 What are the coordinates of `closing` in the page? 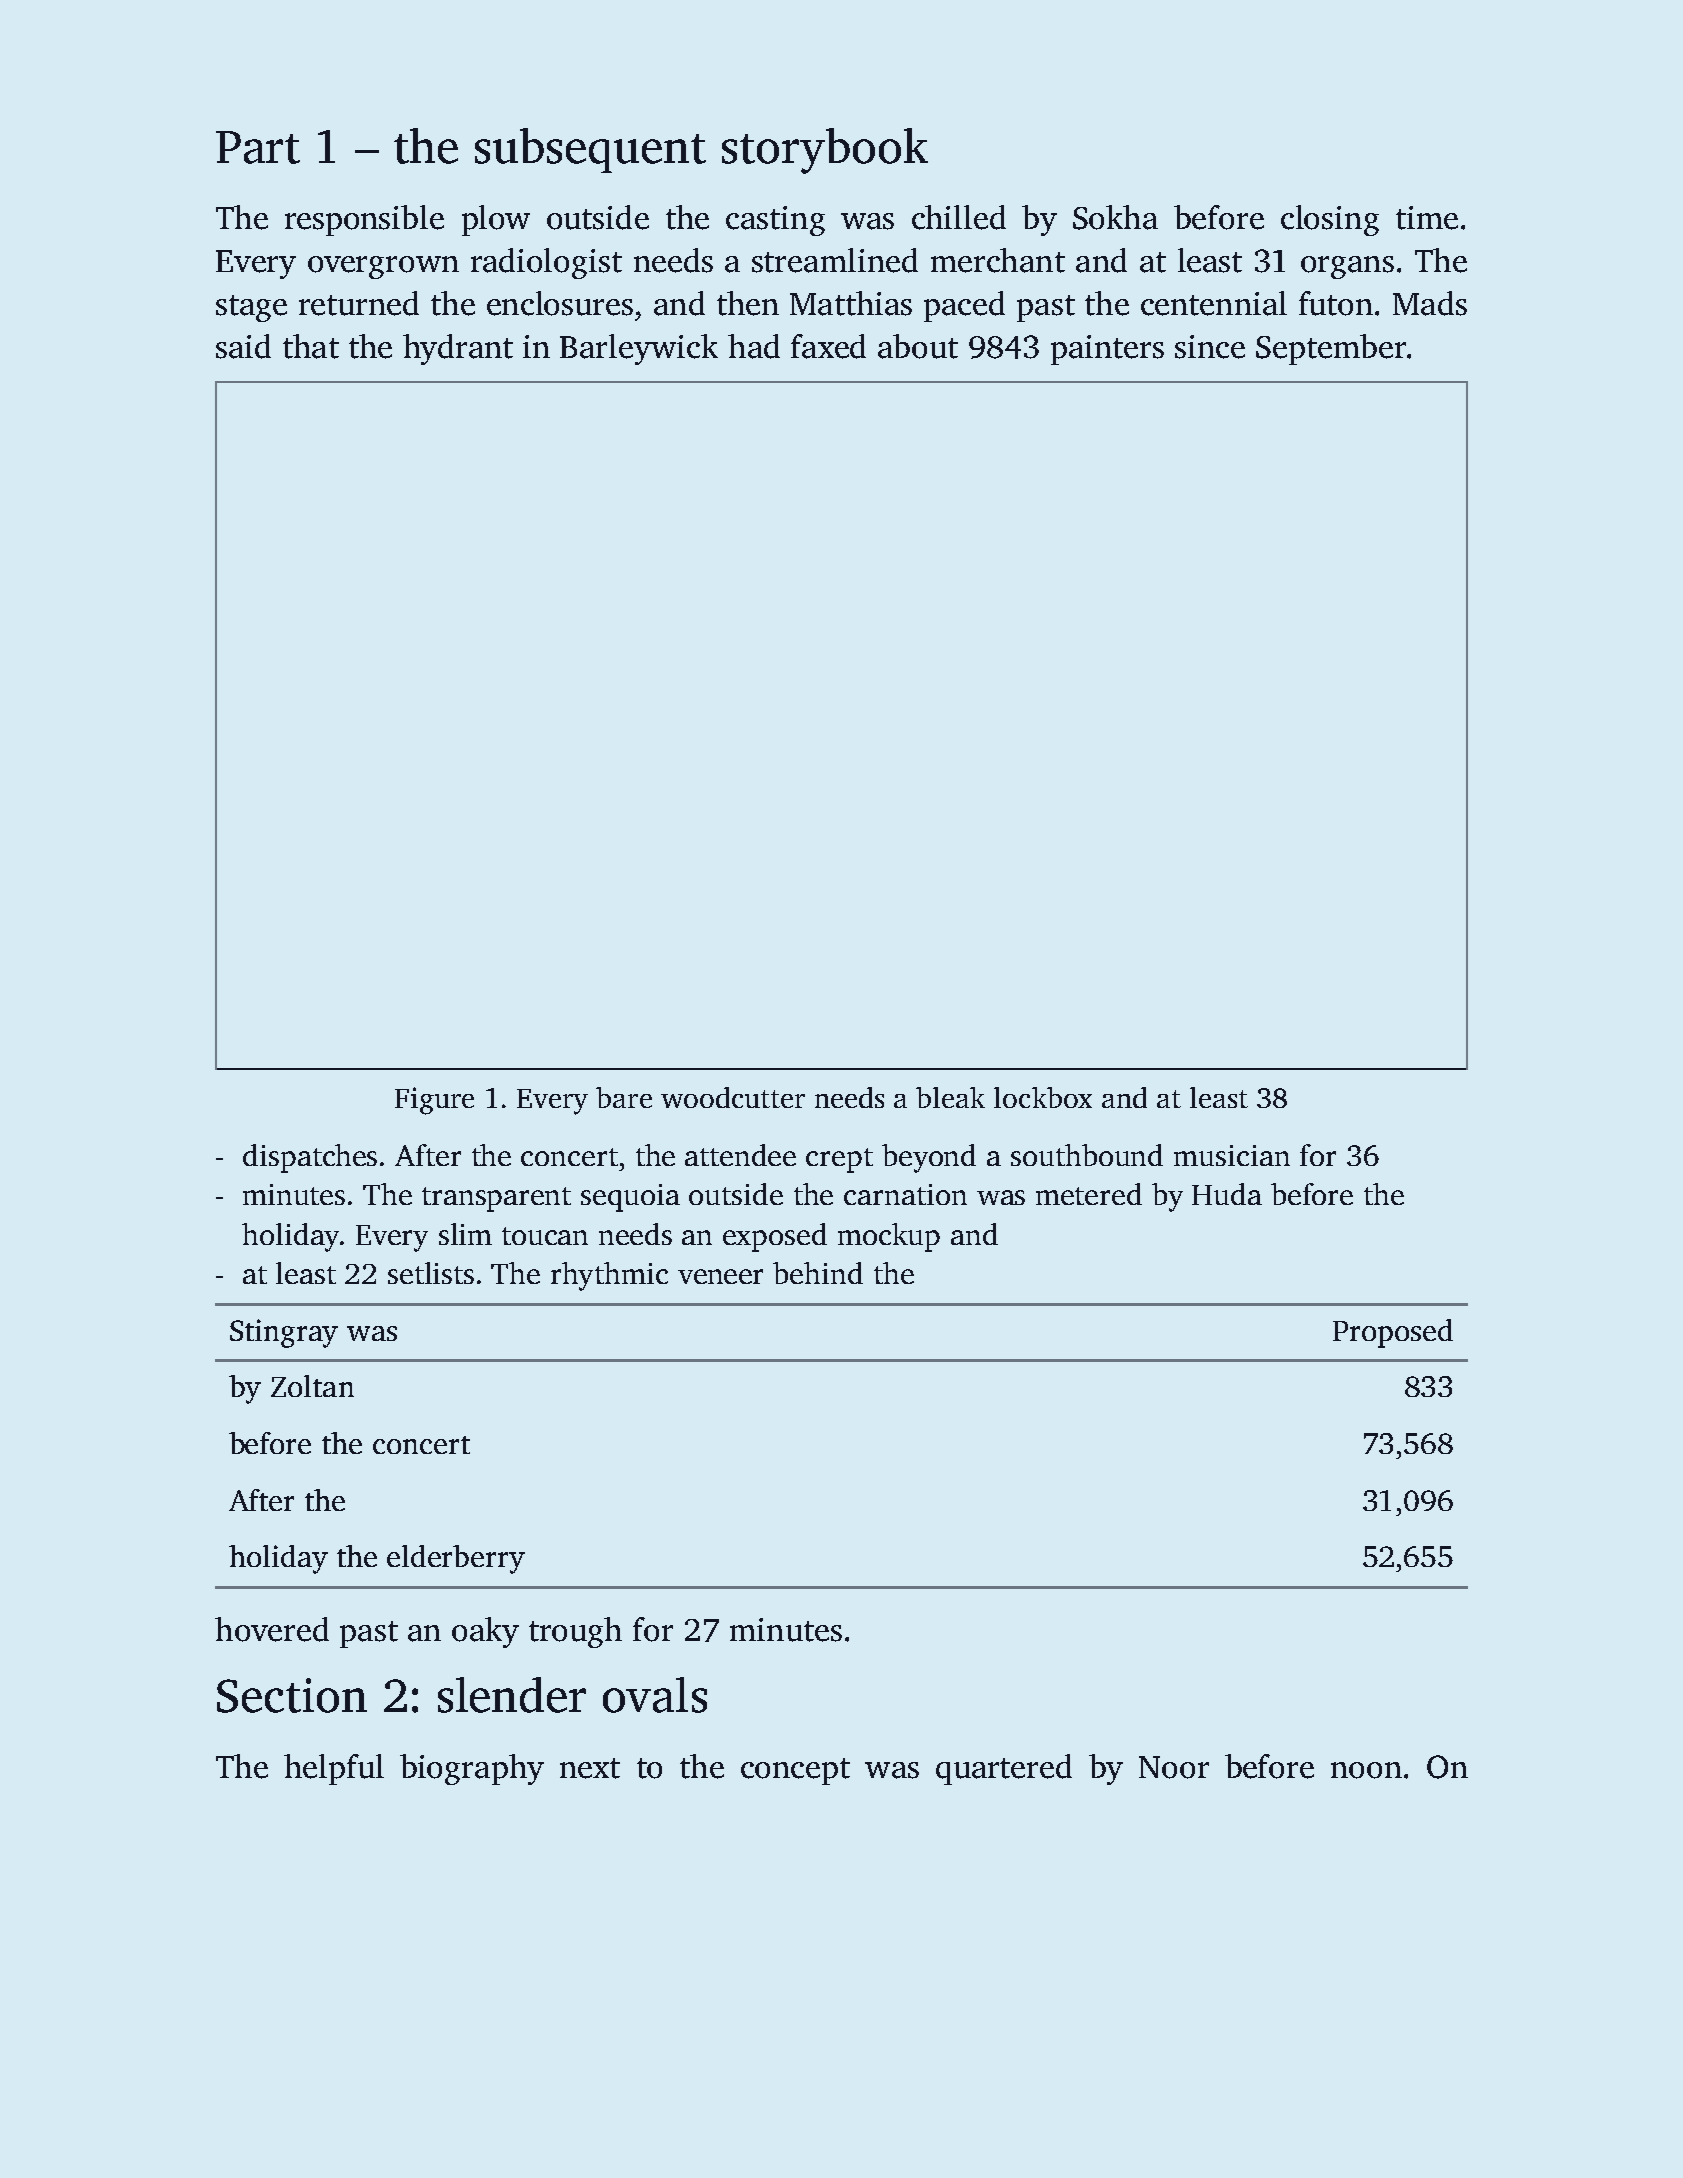 It's located at (1330, 220).
